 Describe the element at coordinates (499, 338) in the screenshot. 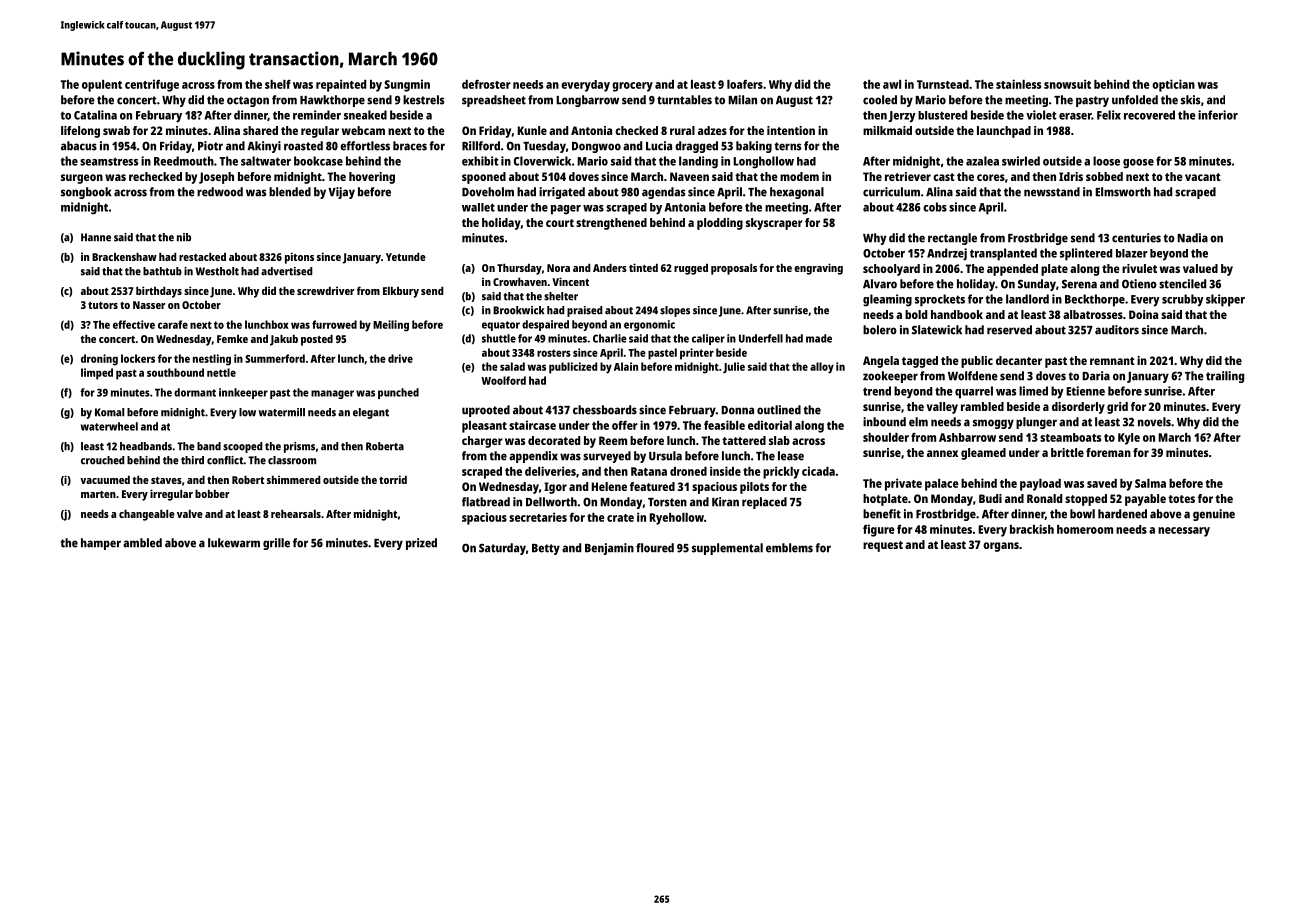

I see `shuttle` at that location.
